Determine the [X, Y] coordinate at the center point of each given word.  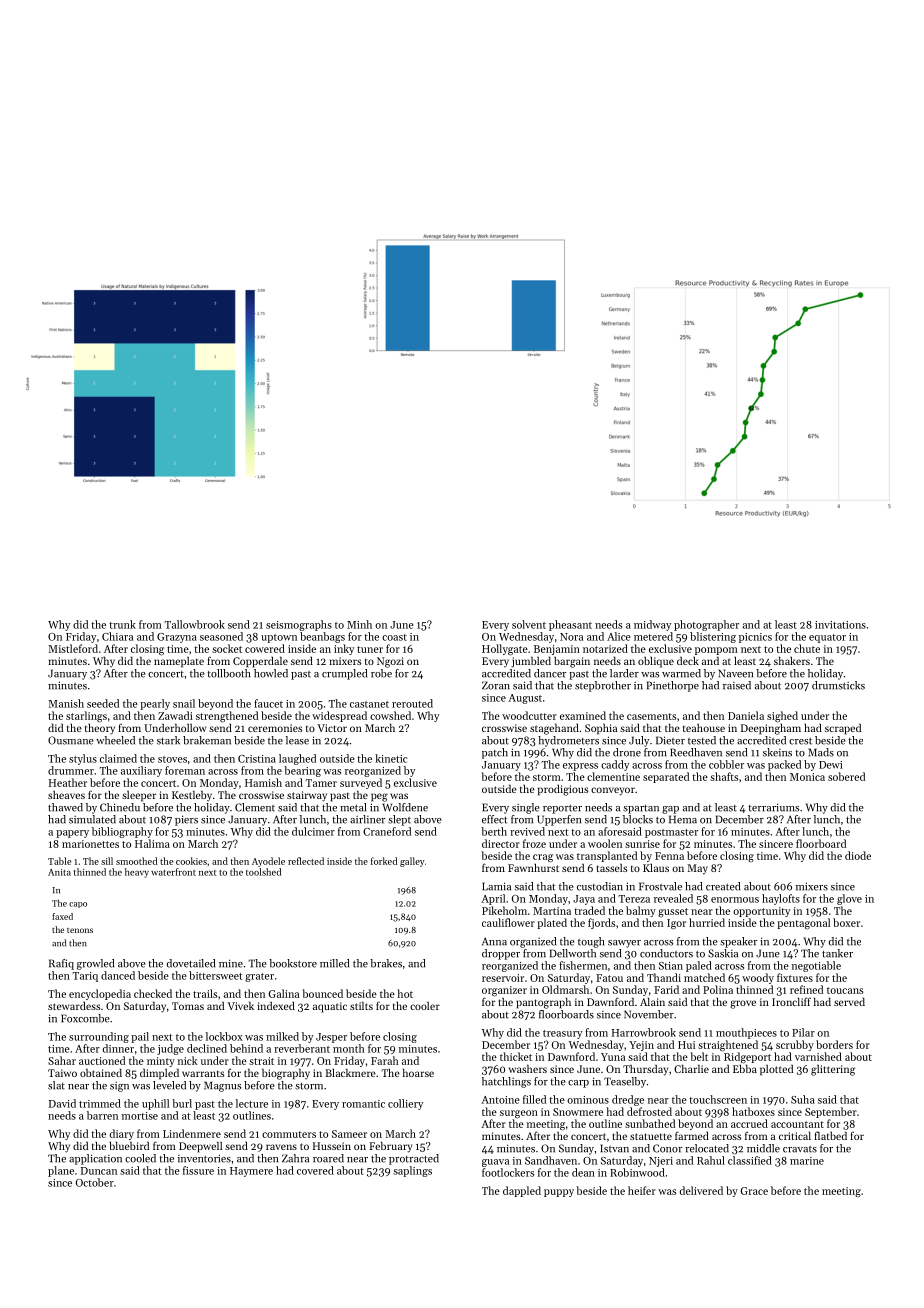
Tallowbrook [194, 624]
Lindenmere [192, 1133]
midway [652, 625]
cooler [425, 1006]
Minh [359, 624]
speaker [738, 942]
